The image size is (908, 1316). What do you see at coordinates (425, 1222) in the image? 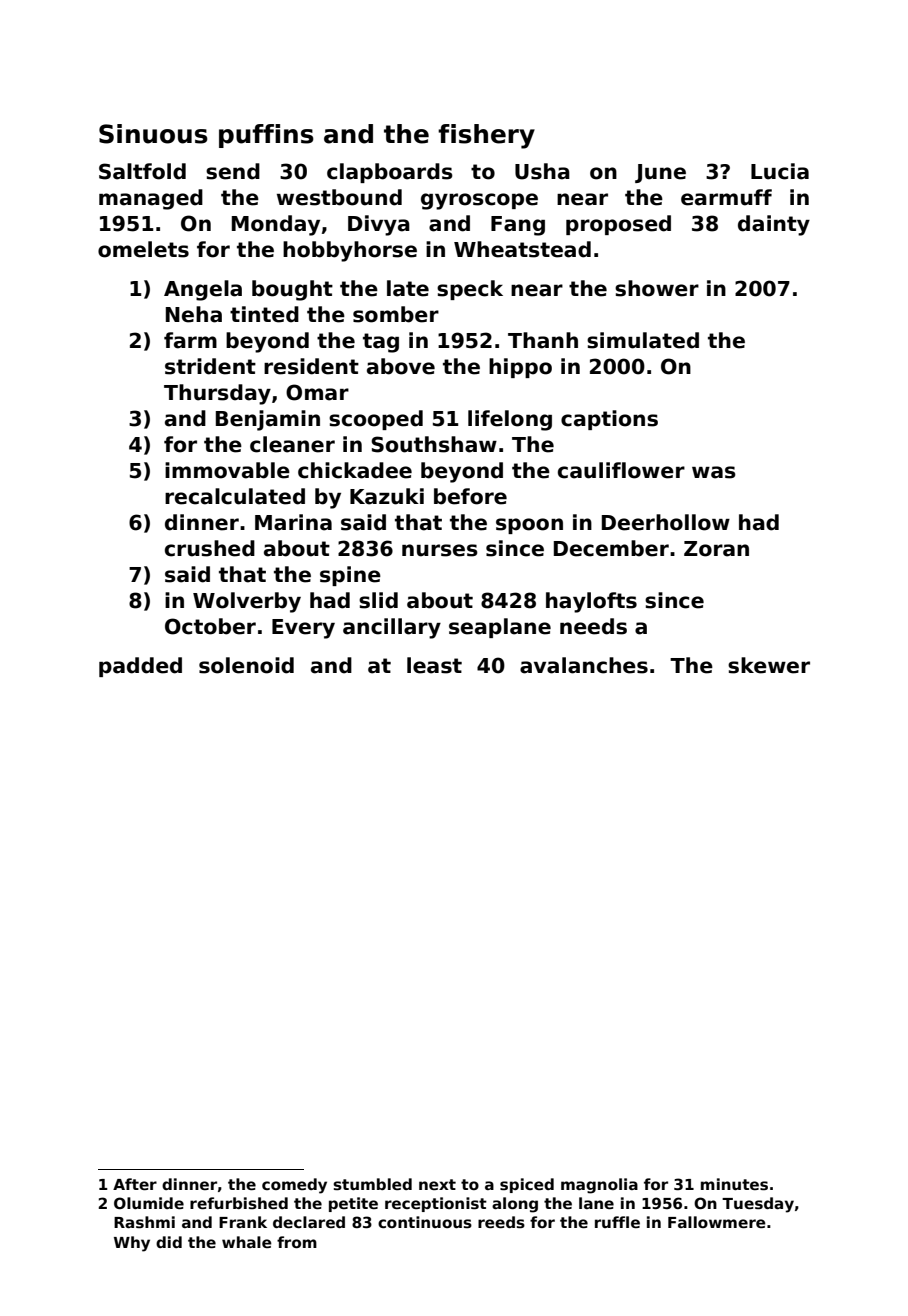
I see `continuous` at bounding box center [425, 1222].
